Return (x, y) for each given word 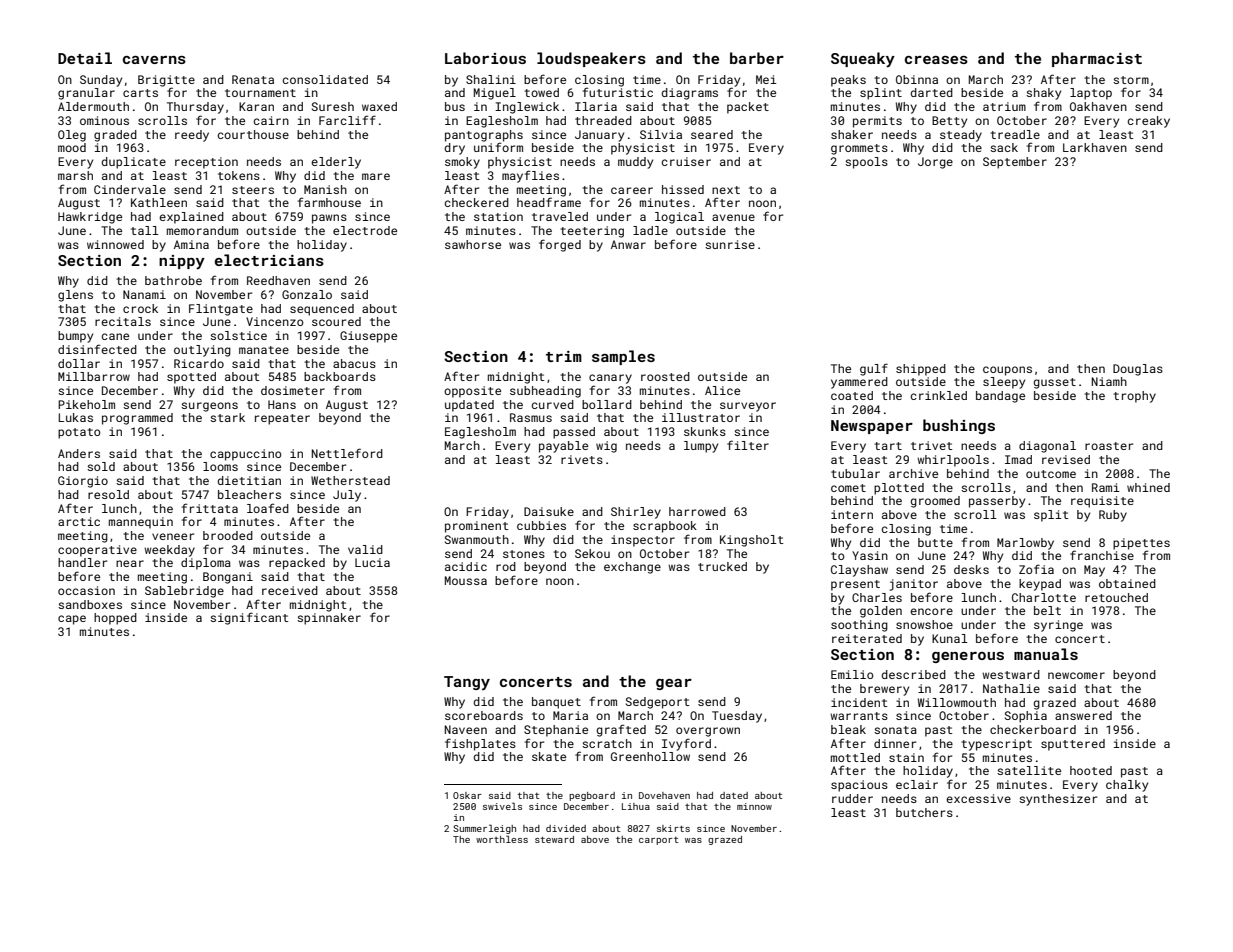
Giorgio (83, 482)
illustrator (701, 417)
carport (658, 841)
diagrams (689, 94)
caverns (154, 60)
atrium (1004, 106)
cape (72, 620)
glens (75, 296)
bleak (848, 729)
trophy (1134, 397)
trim (564, 356)
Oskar (467, 795)
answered (1083, 715)
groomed (935, 502)
